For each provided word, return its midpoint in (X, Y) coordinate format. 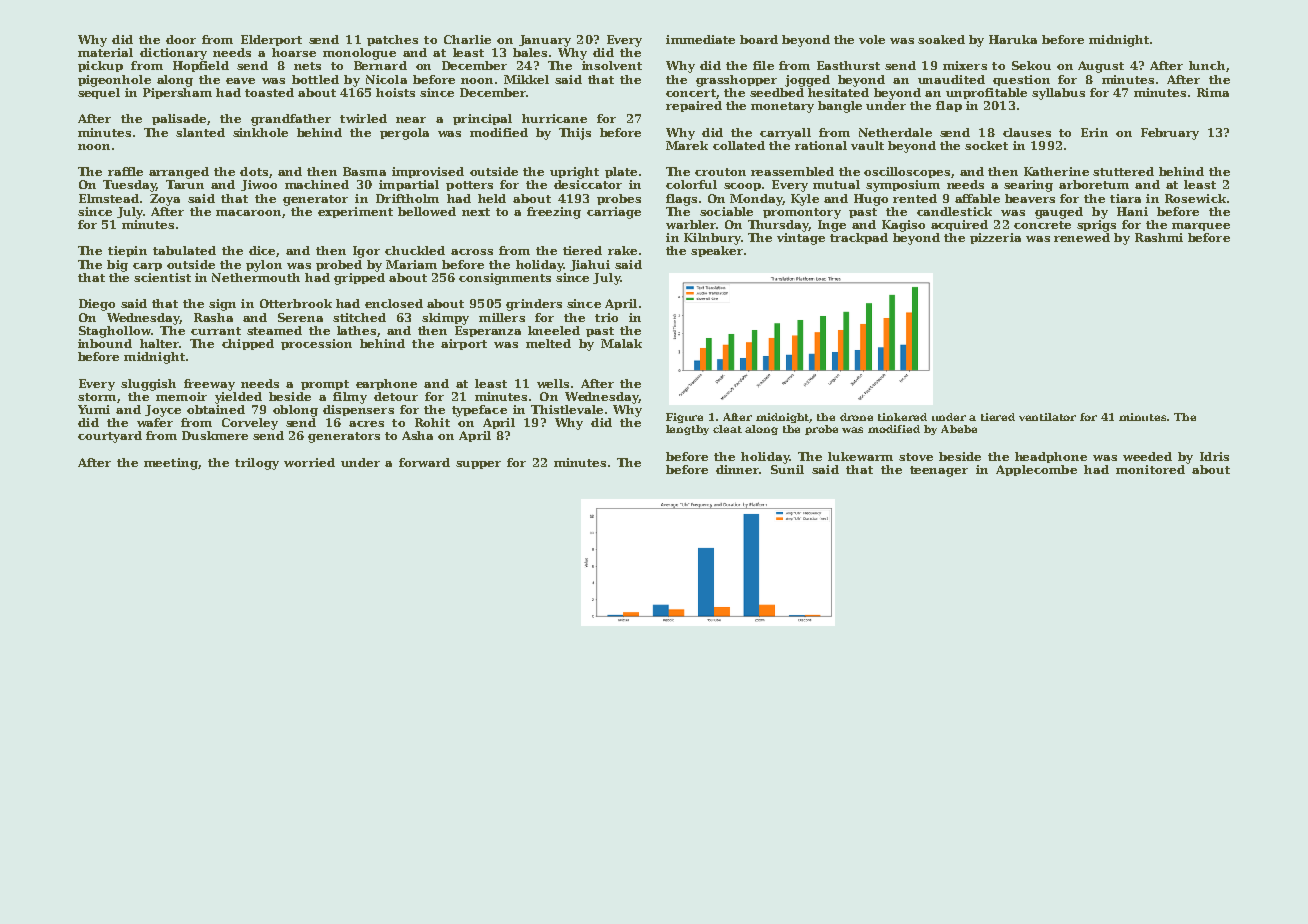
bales (530, 52)
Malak (621, 343)
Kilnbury (712, 239)
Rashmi (1159, 237)
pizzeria (995, 238)
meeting (171, 464)
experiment (355, 212)
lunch (1207, 65)
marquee (1201, 227)
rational (821, 145)
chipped (248, 344)
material (105, 52)
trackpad (859, 238)
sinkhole (260, 132)
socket (986, 145)
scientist (162, 277)
